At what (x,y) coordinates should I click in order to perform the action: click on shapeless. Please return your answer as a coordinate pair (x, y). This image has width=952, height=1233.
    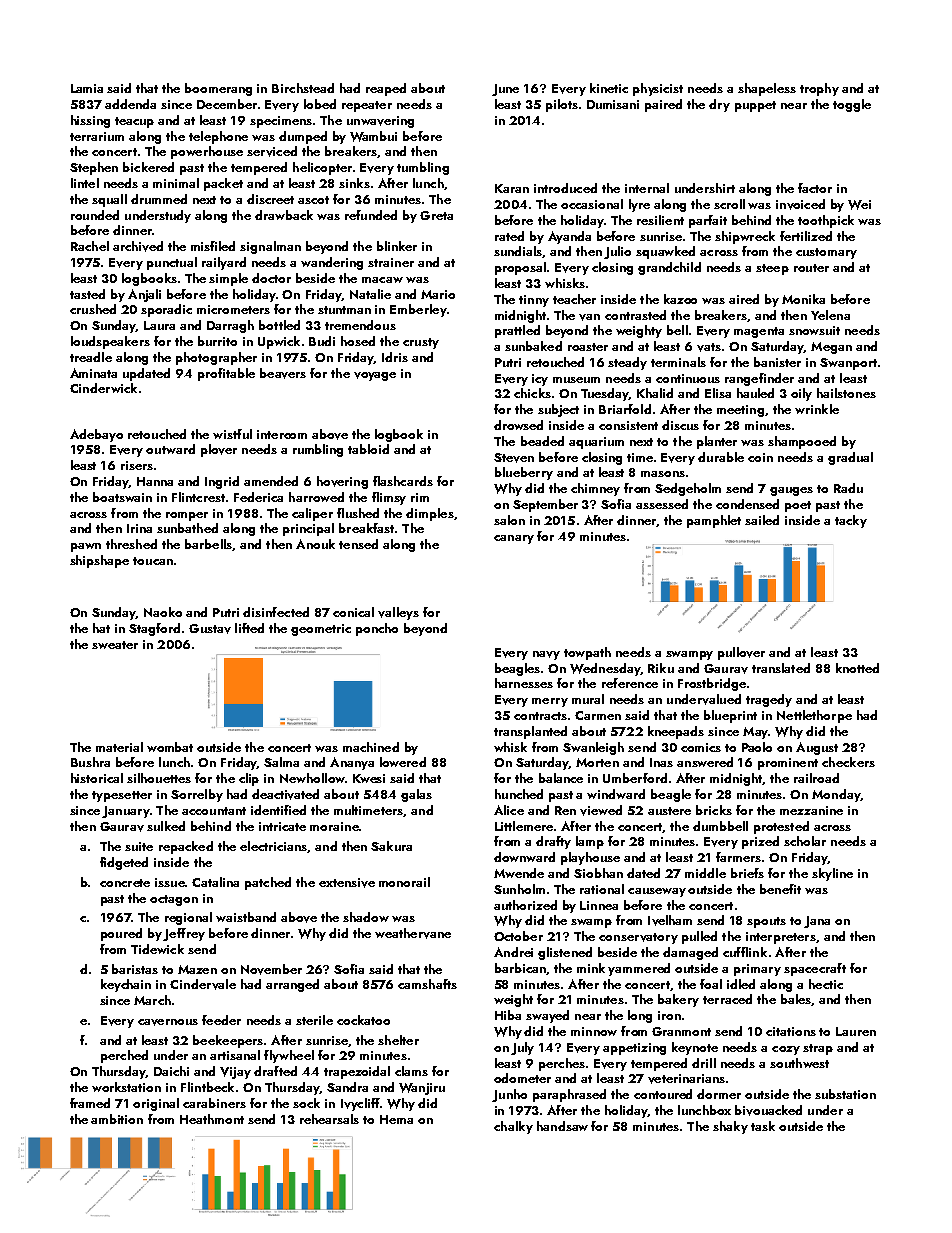
    Looking at the image, I should click on (767, 89).
